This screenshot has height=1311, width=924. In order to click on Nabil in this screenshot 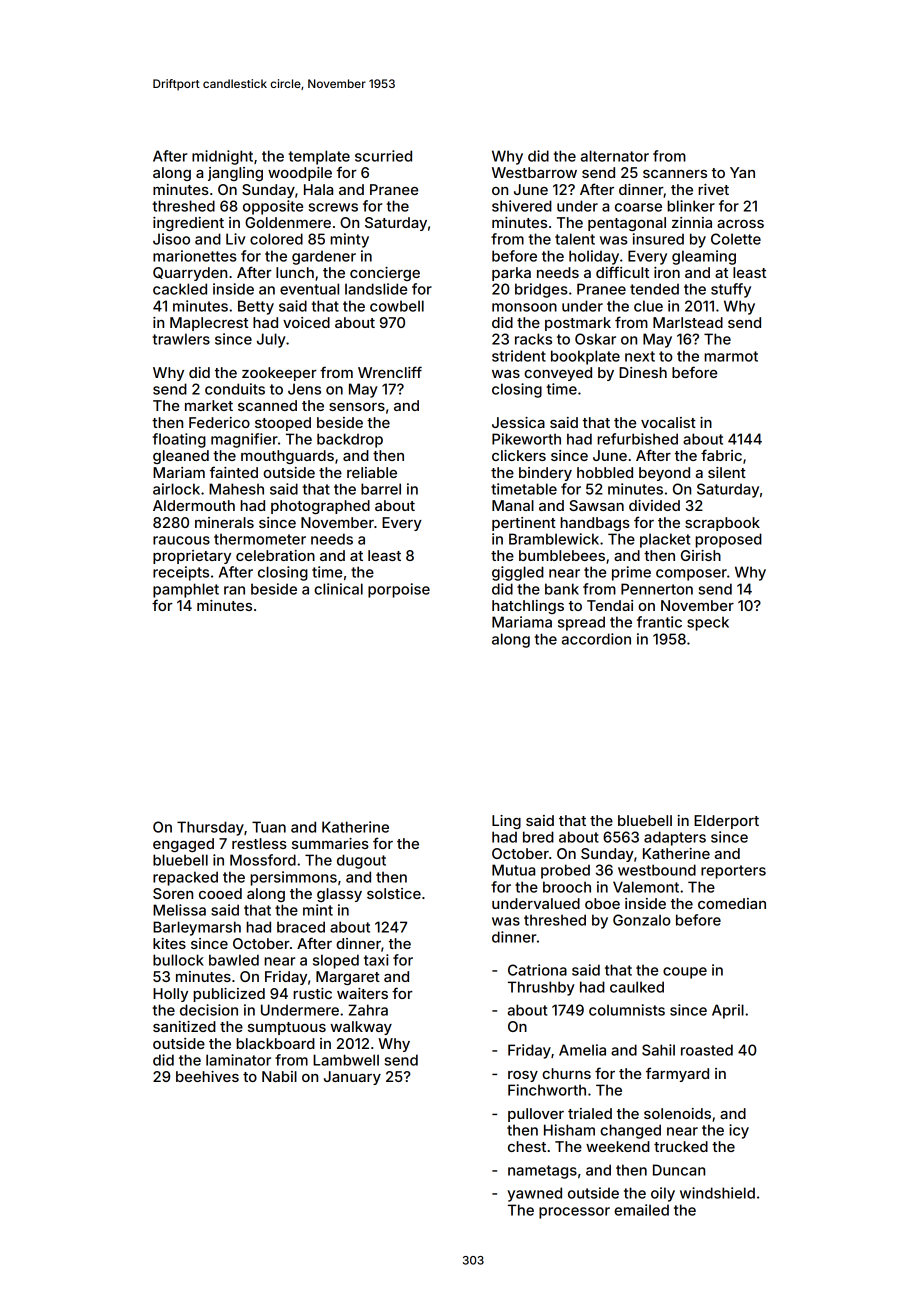, I will do `click(279, 1076)`.
